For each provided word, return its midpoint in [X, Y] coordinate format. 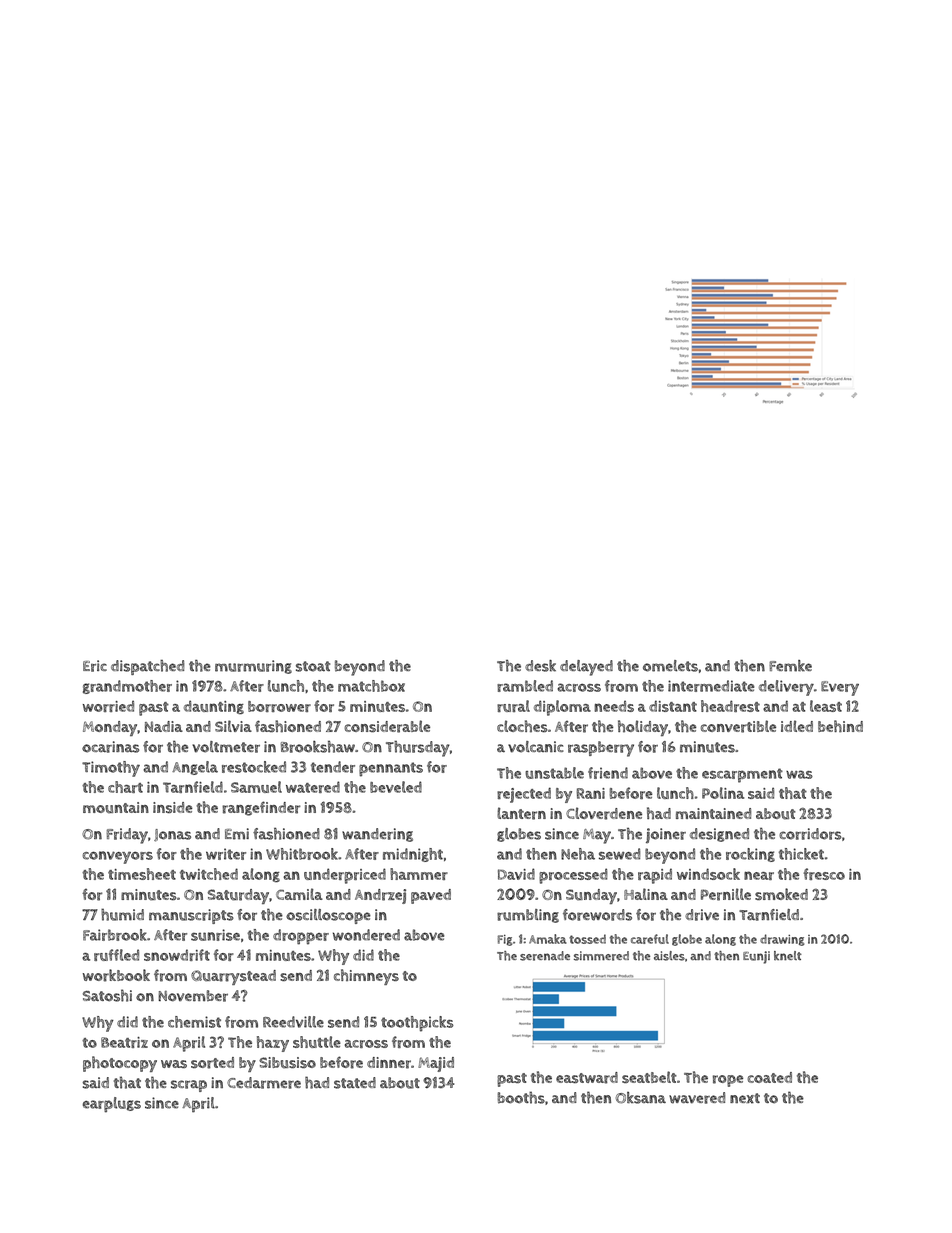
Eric [95, 666]
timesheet [142, 874]
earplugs [112, 1105]
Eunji [756, 957]
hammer [419, 874]
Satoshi [107, 995]
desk [540, 666]
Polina [723, 793]
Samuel [256, 787]
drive [702, 915]
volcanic [536, 747]
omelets [670, 666]
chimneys [366, 977]
